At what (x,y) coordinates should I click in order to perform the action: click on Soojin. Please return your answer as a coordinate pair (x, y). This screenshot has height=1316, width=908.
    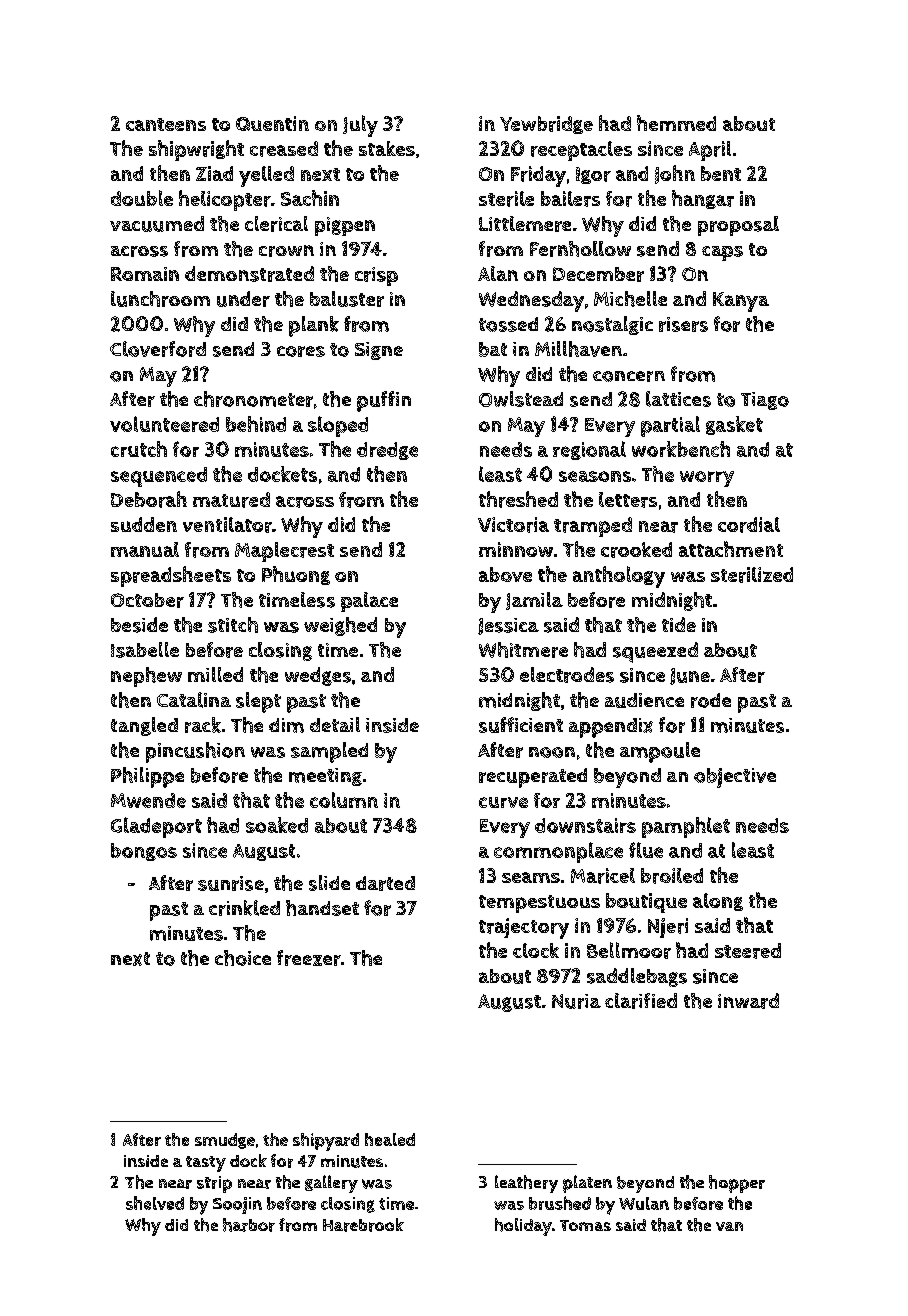
    Looking at the image, I should click on (237, 1205).
